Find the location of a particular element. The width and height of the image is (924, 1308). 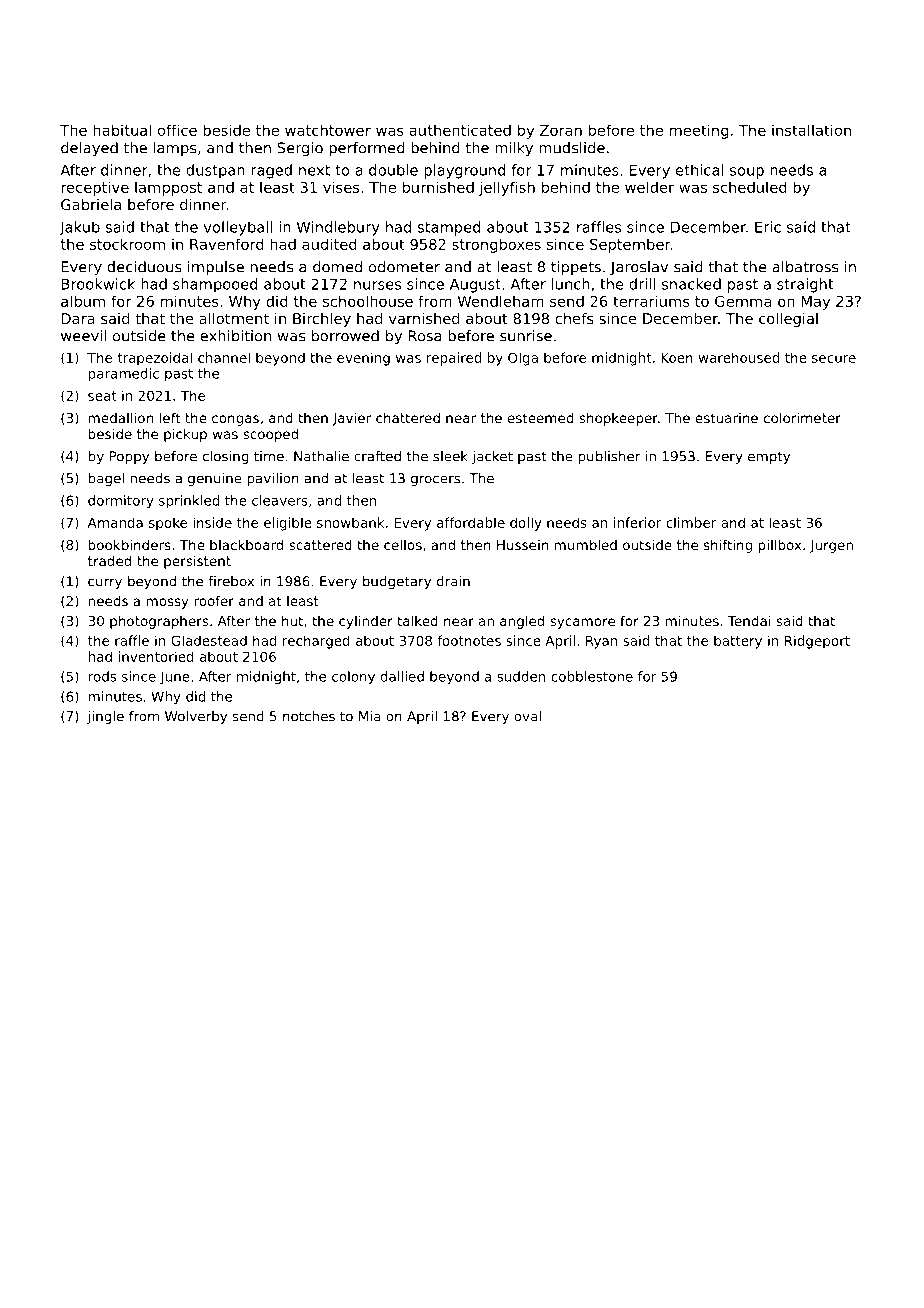

jellyfish is located at coordinates (507, 188).
